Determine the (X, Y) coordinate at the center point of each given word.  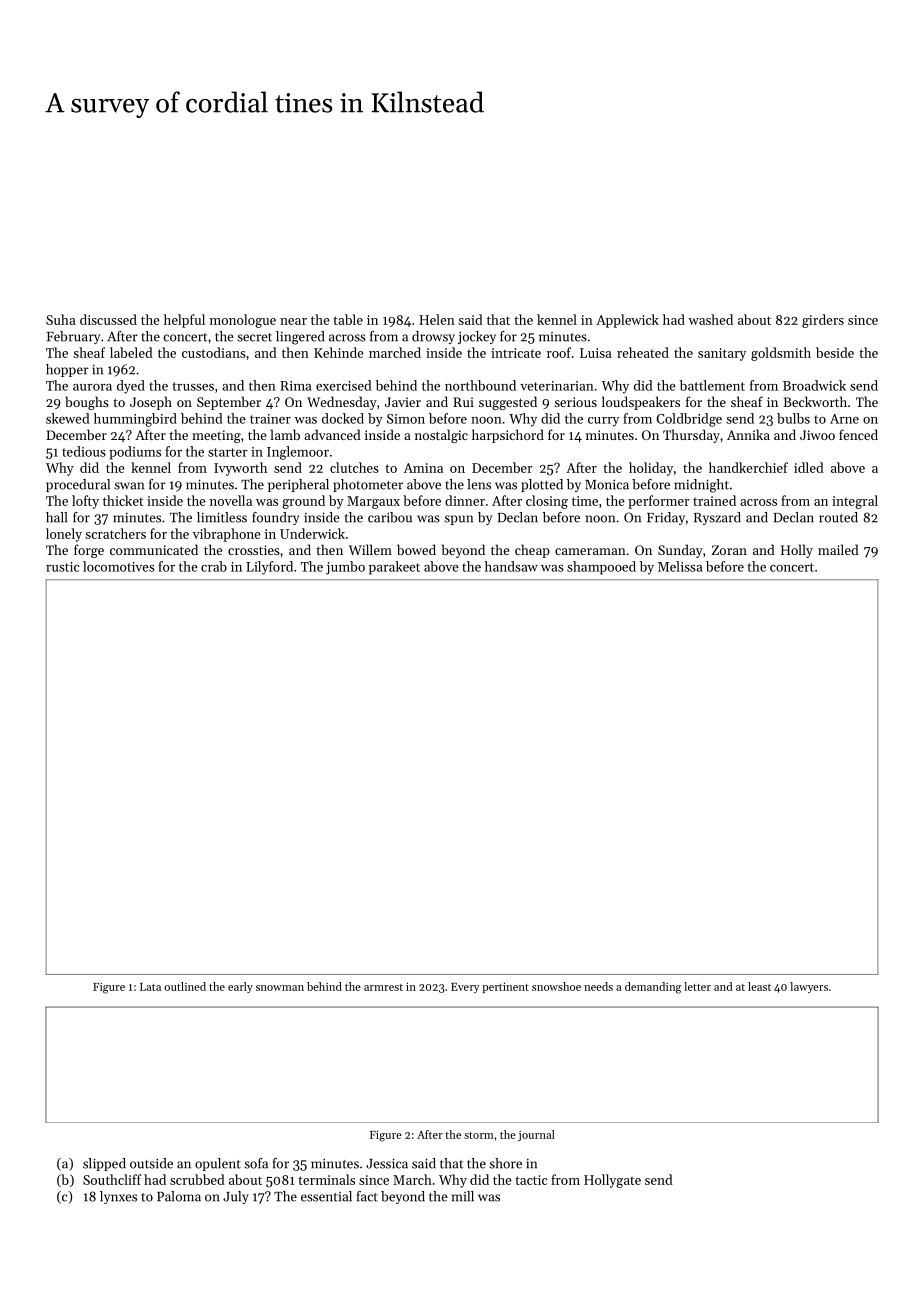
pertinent (505, 988)
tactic (531, 1180)
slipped (104, 1164)
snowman (280, 988)
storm (479, 1135)
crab (214, 566)
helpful (184, 321)
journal (536, 1135)
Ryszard (717, 518)
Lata (150, 987)
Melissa (680, 566)
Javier (403, 402)
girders (823, 321)
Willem (370, 549)
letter (697, 986)
